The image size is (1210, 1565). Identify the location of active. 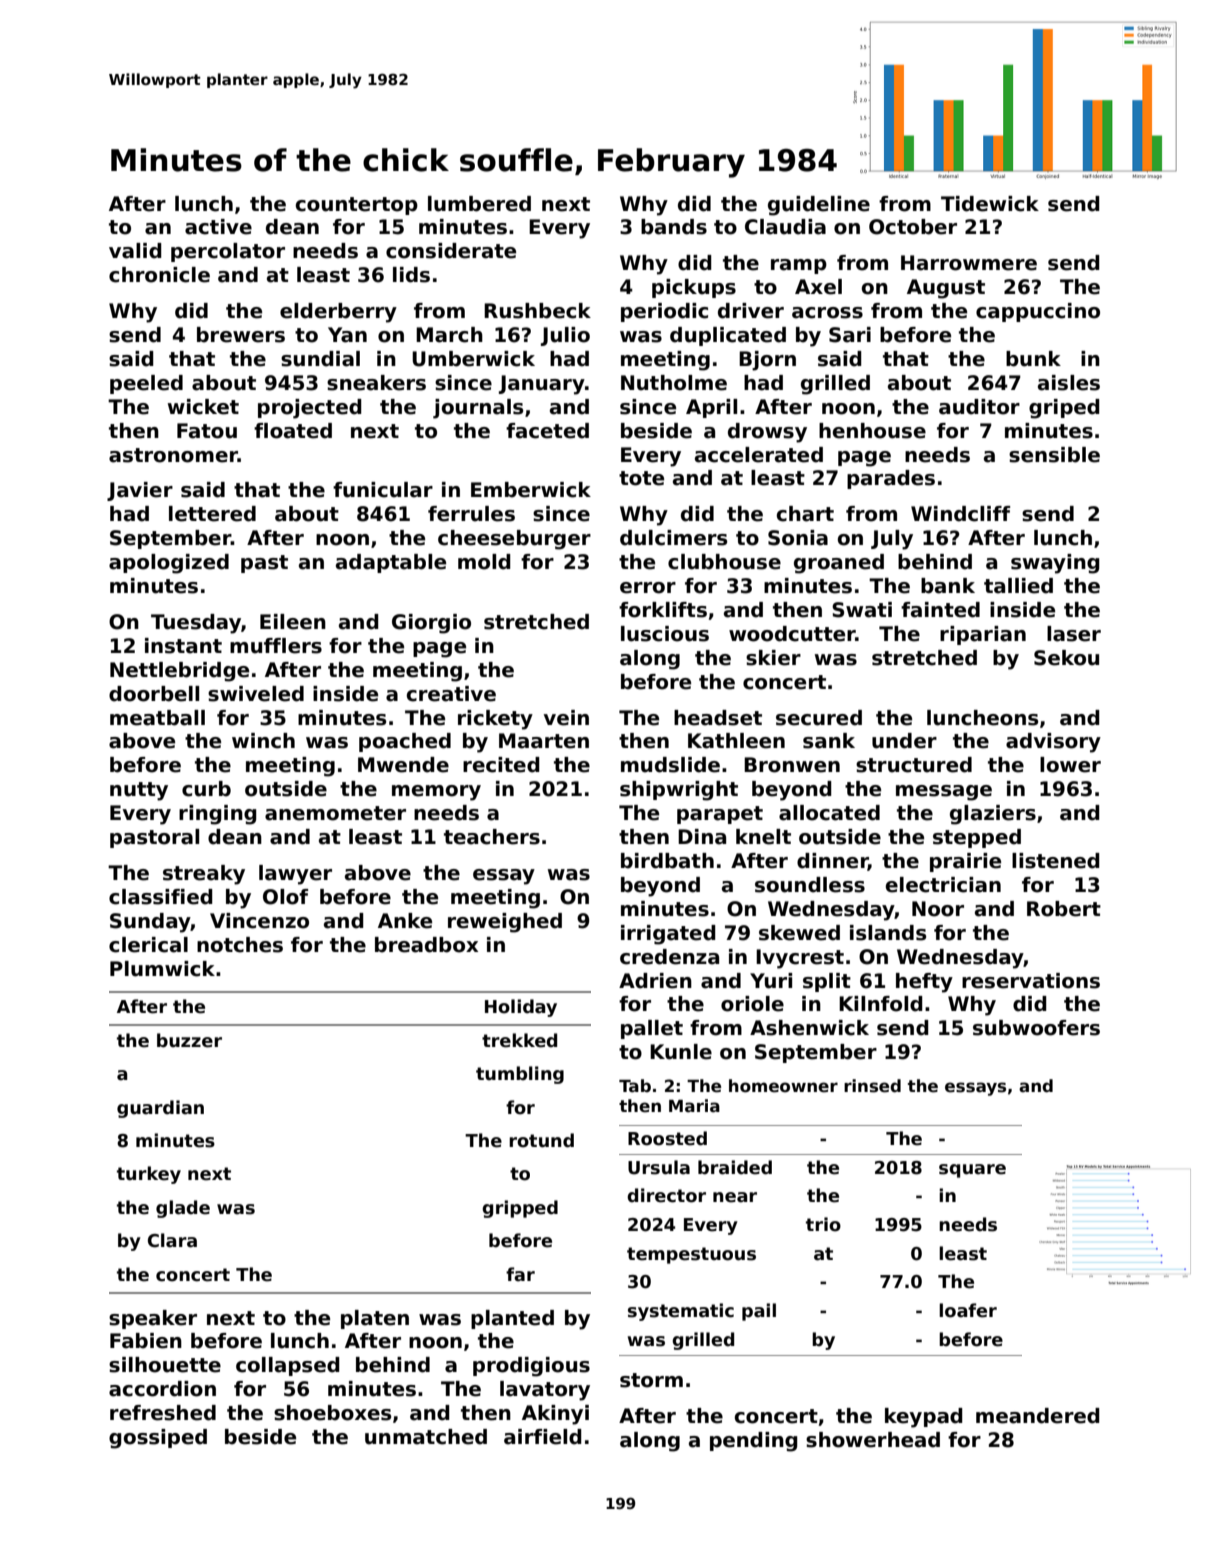
(218, 227).
